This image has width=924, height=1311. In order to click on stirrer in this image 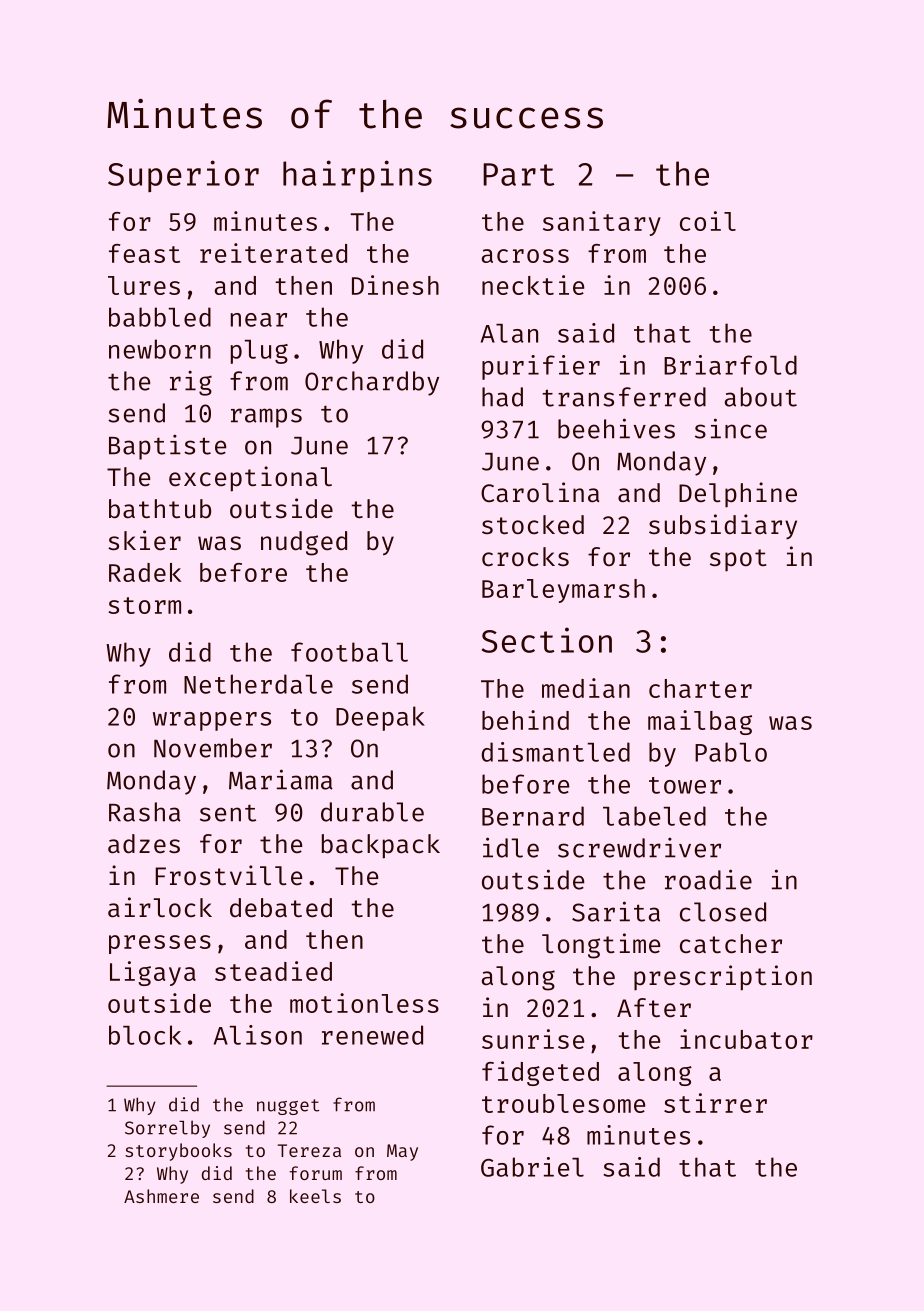, I will do `click(715, 1103)`.
